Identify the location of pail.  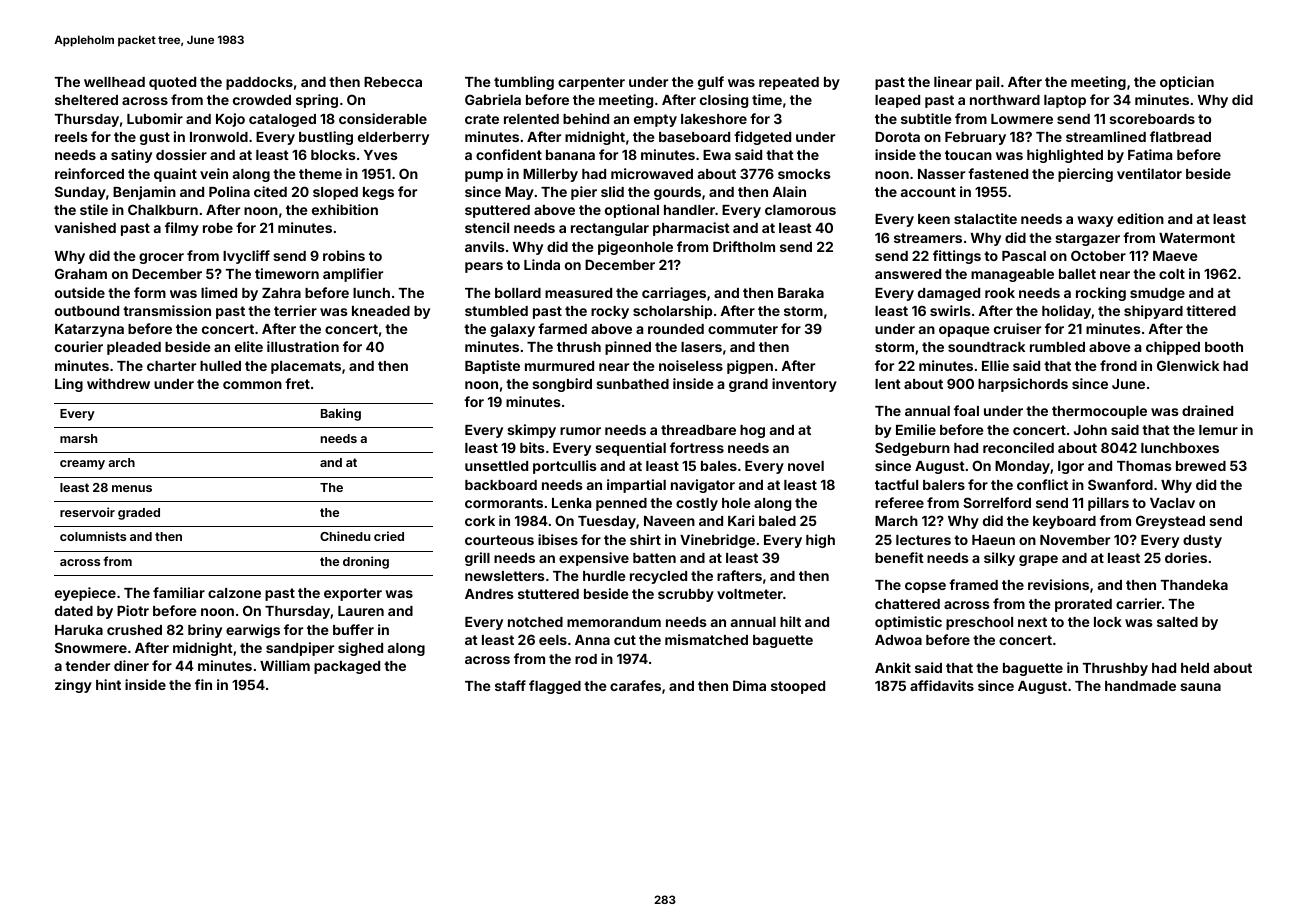
(987, 83).
